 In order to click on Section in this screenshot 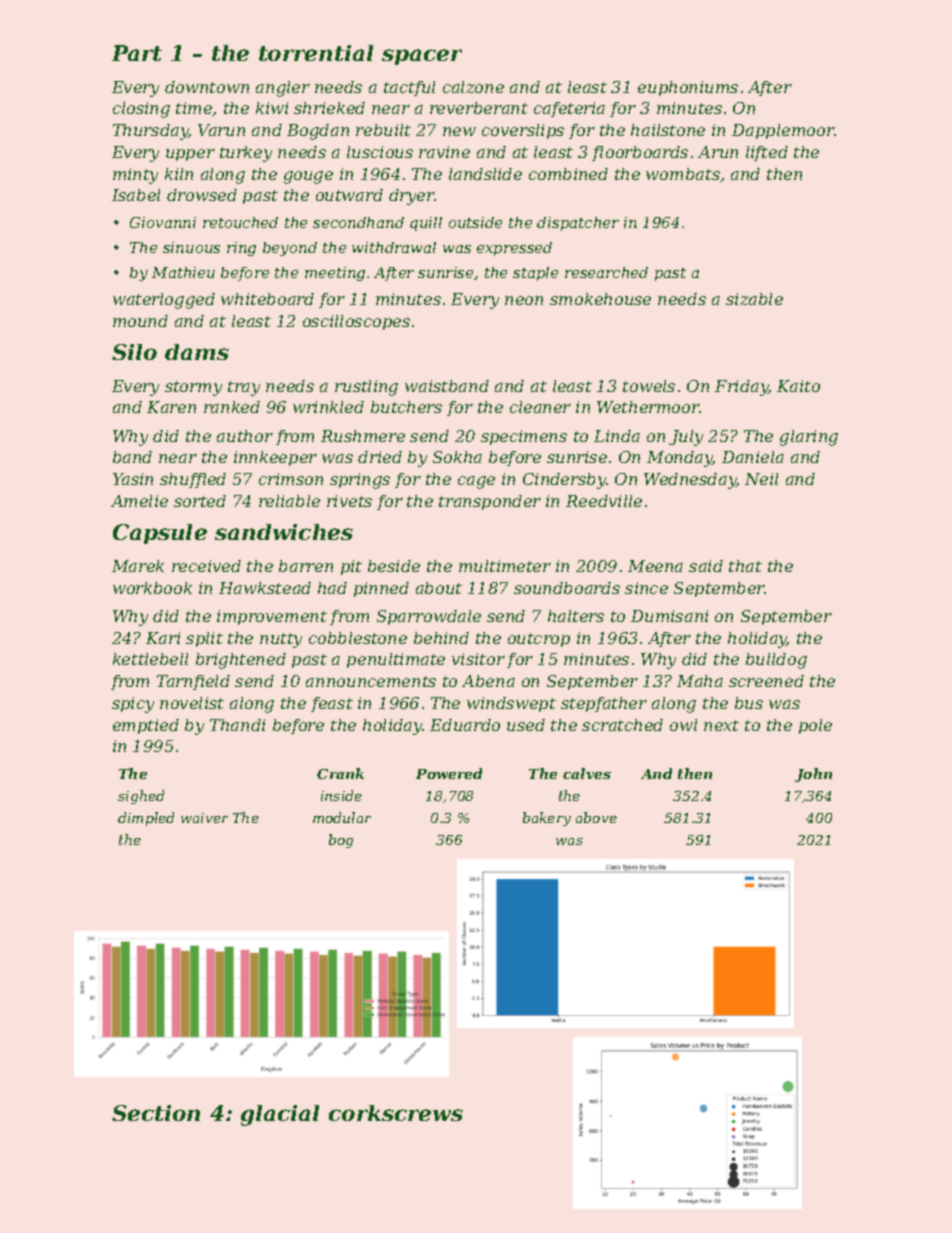, I will do `click(156, 1113)`.
